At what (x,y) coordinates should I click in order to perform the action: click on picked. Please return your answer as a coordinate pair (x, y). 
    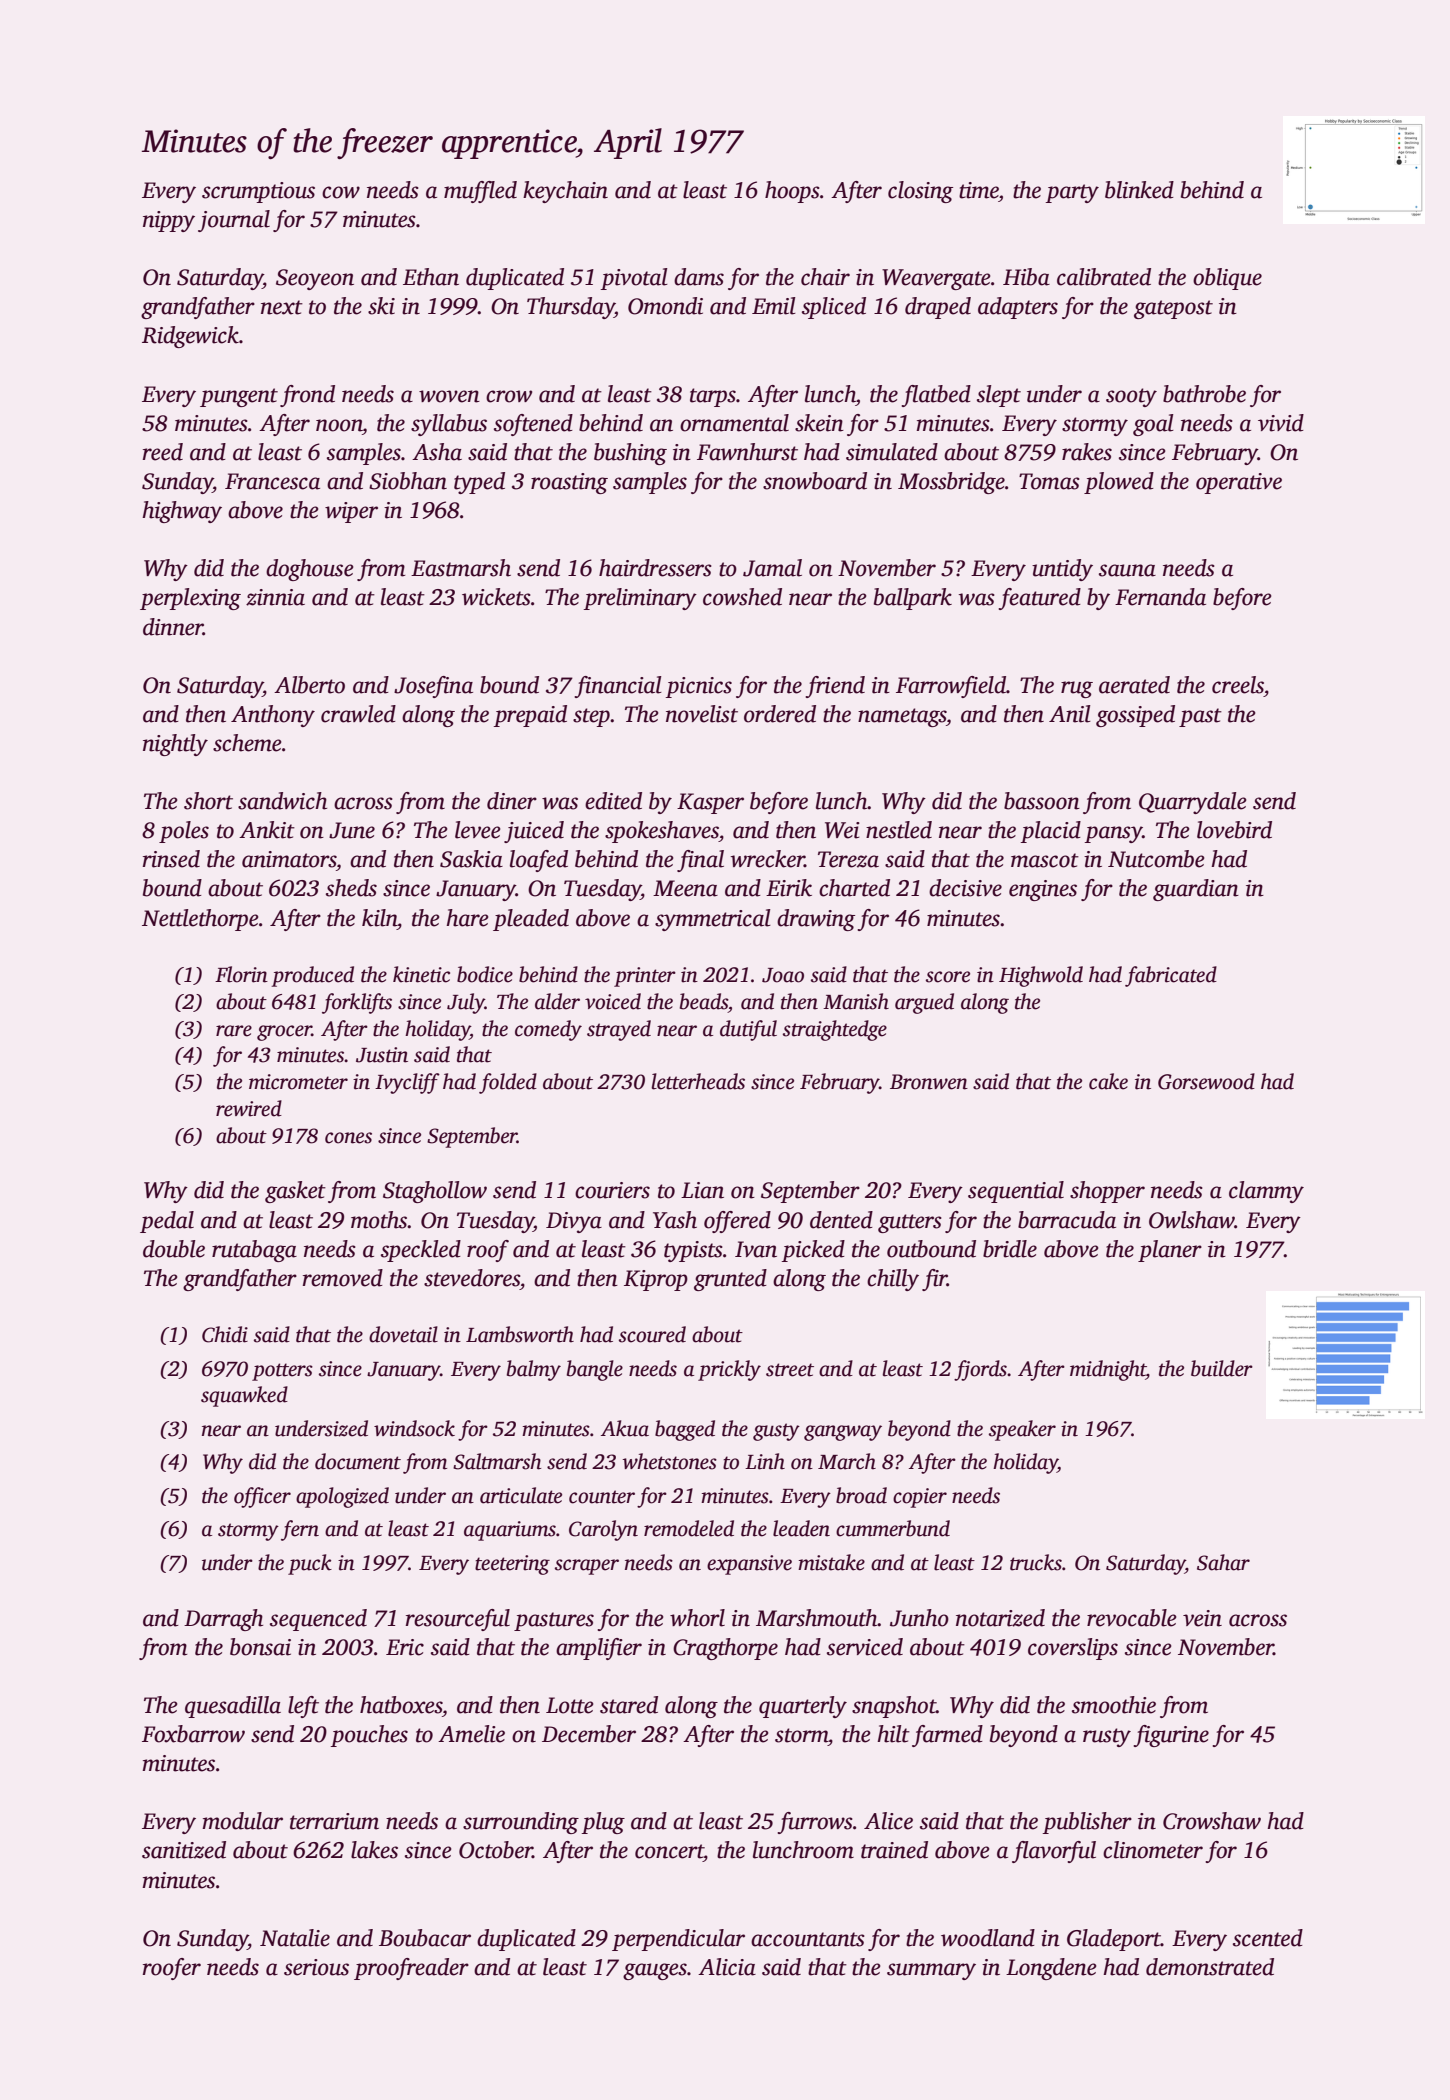
    Looking at the image, I should click on (813, 1251).
